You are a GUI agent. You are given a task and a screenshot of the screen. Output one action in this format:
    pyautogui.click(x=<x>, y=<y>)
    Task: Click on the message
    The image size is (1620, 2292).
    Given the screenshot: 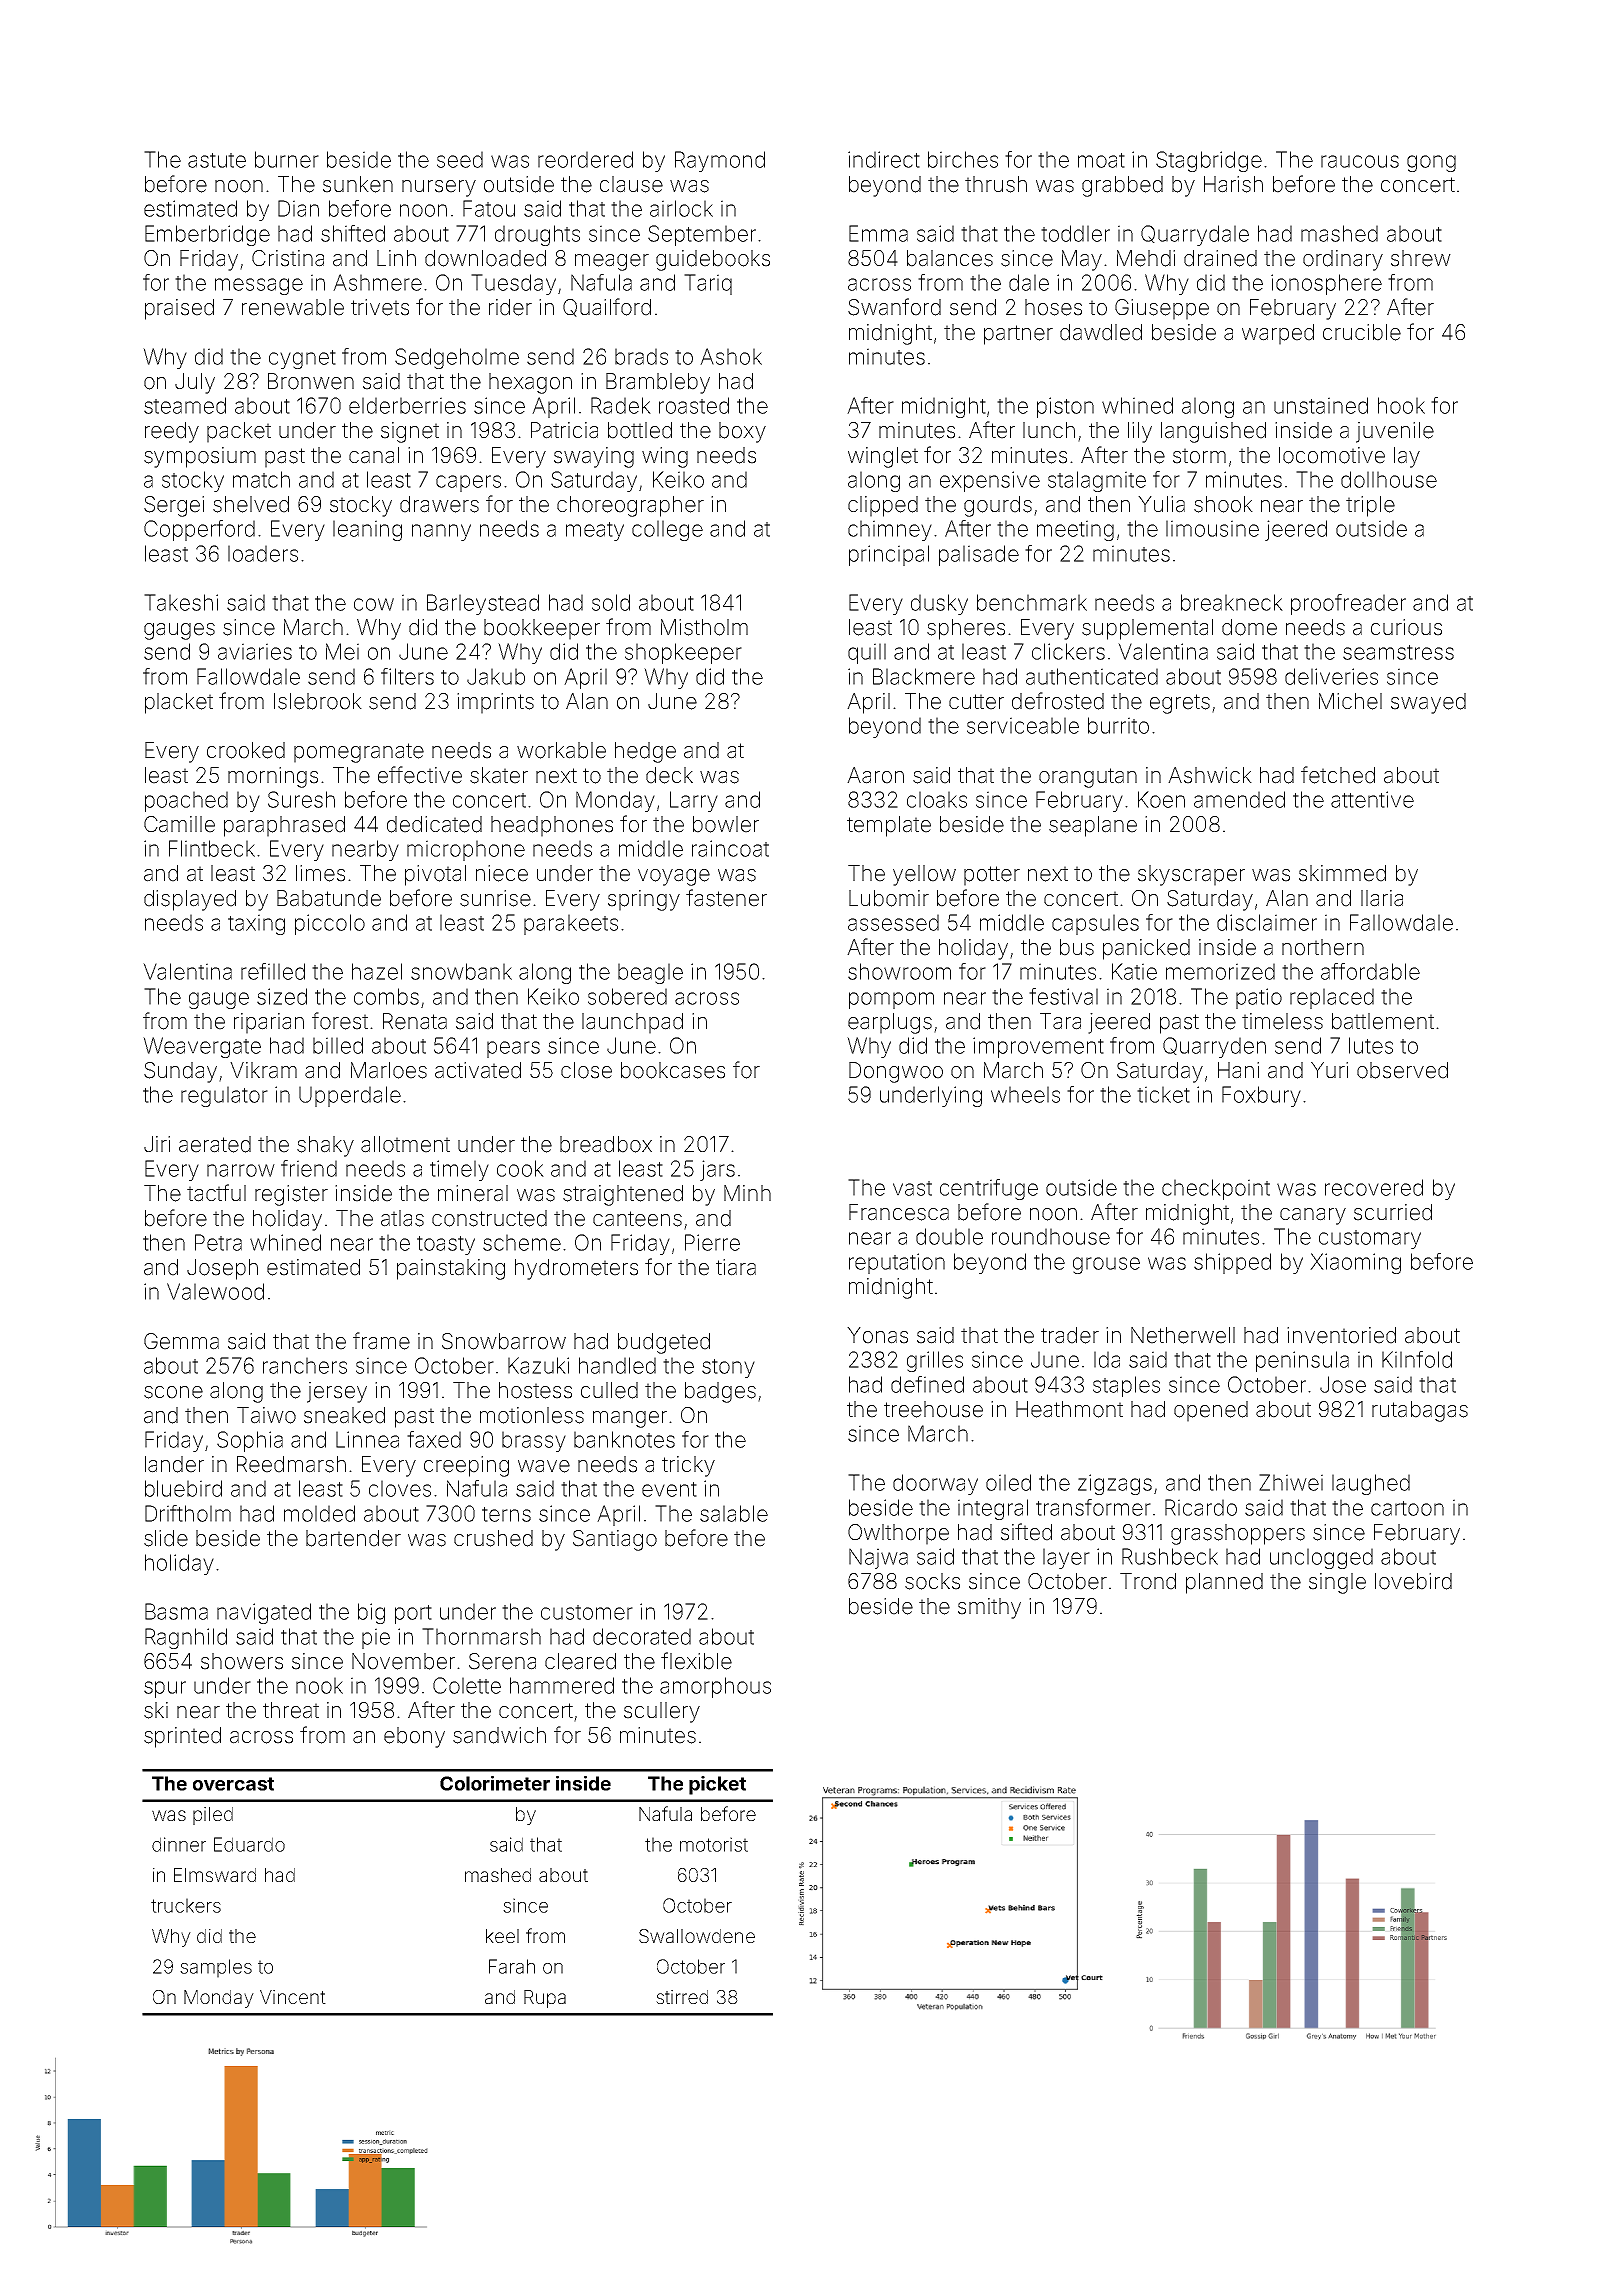 What is the action you would take?
    pyautogui.click(x=259, y=286)
